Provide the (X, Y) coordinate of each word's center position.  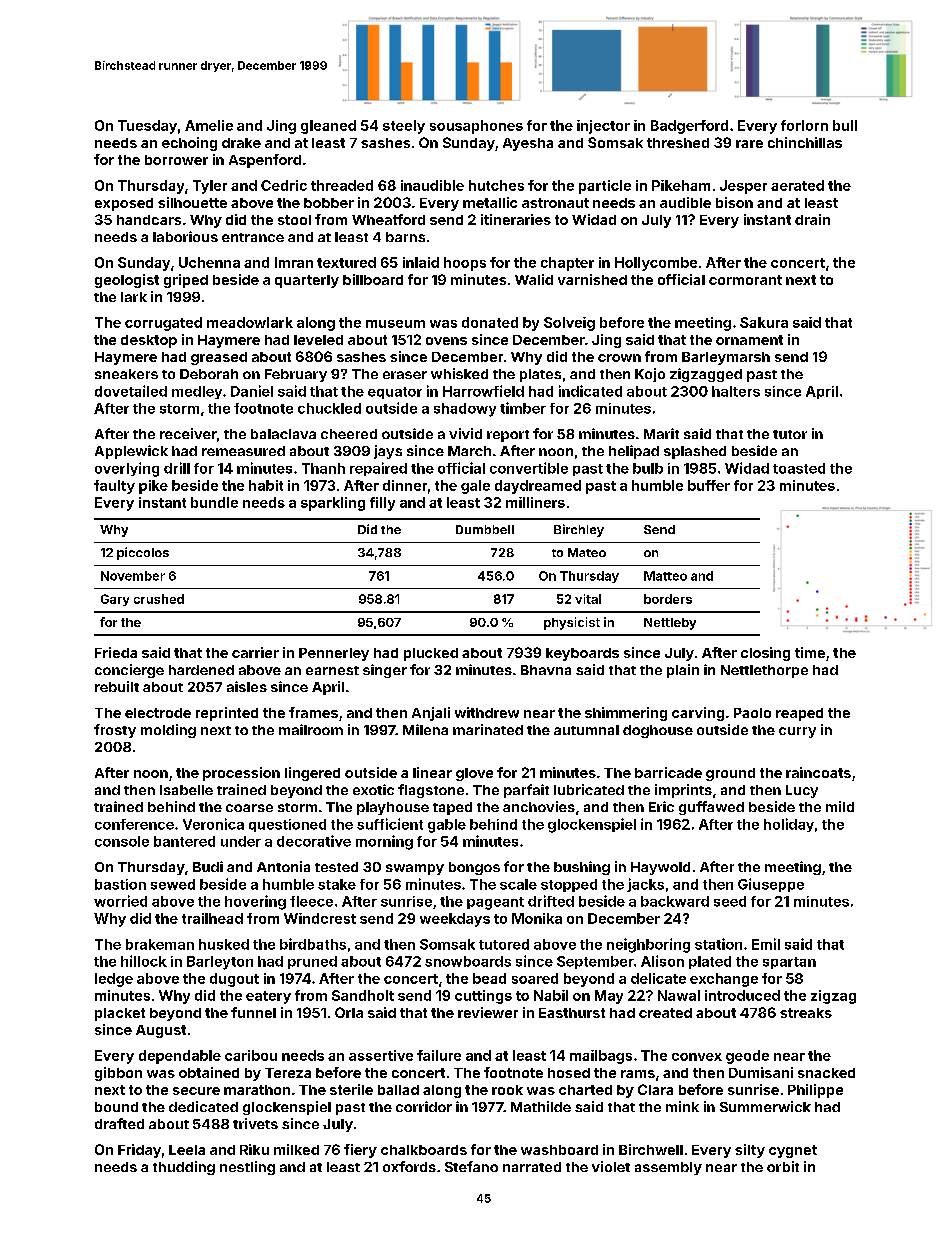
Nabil (551, 995)
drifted (551, 901)
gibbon (118, 1074)
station (718, 944)
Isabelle (186, 790)
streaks (806, 1013)
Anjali (431, 714)
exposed (124, 204)
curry (797, 732)
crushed (159, 599)
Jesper (743, 187)
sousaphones (476, 127)
